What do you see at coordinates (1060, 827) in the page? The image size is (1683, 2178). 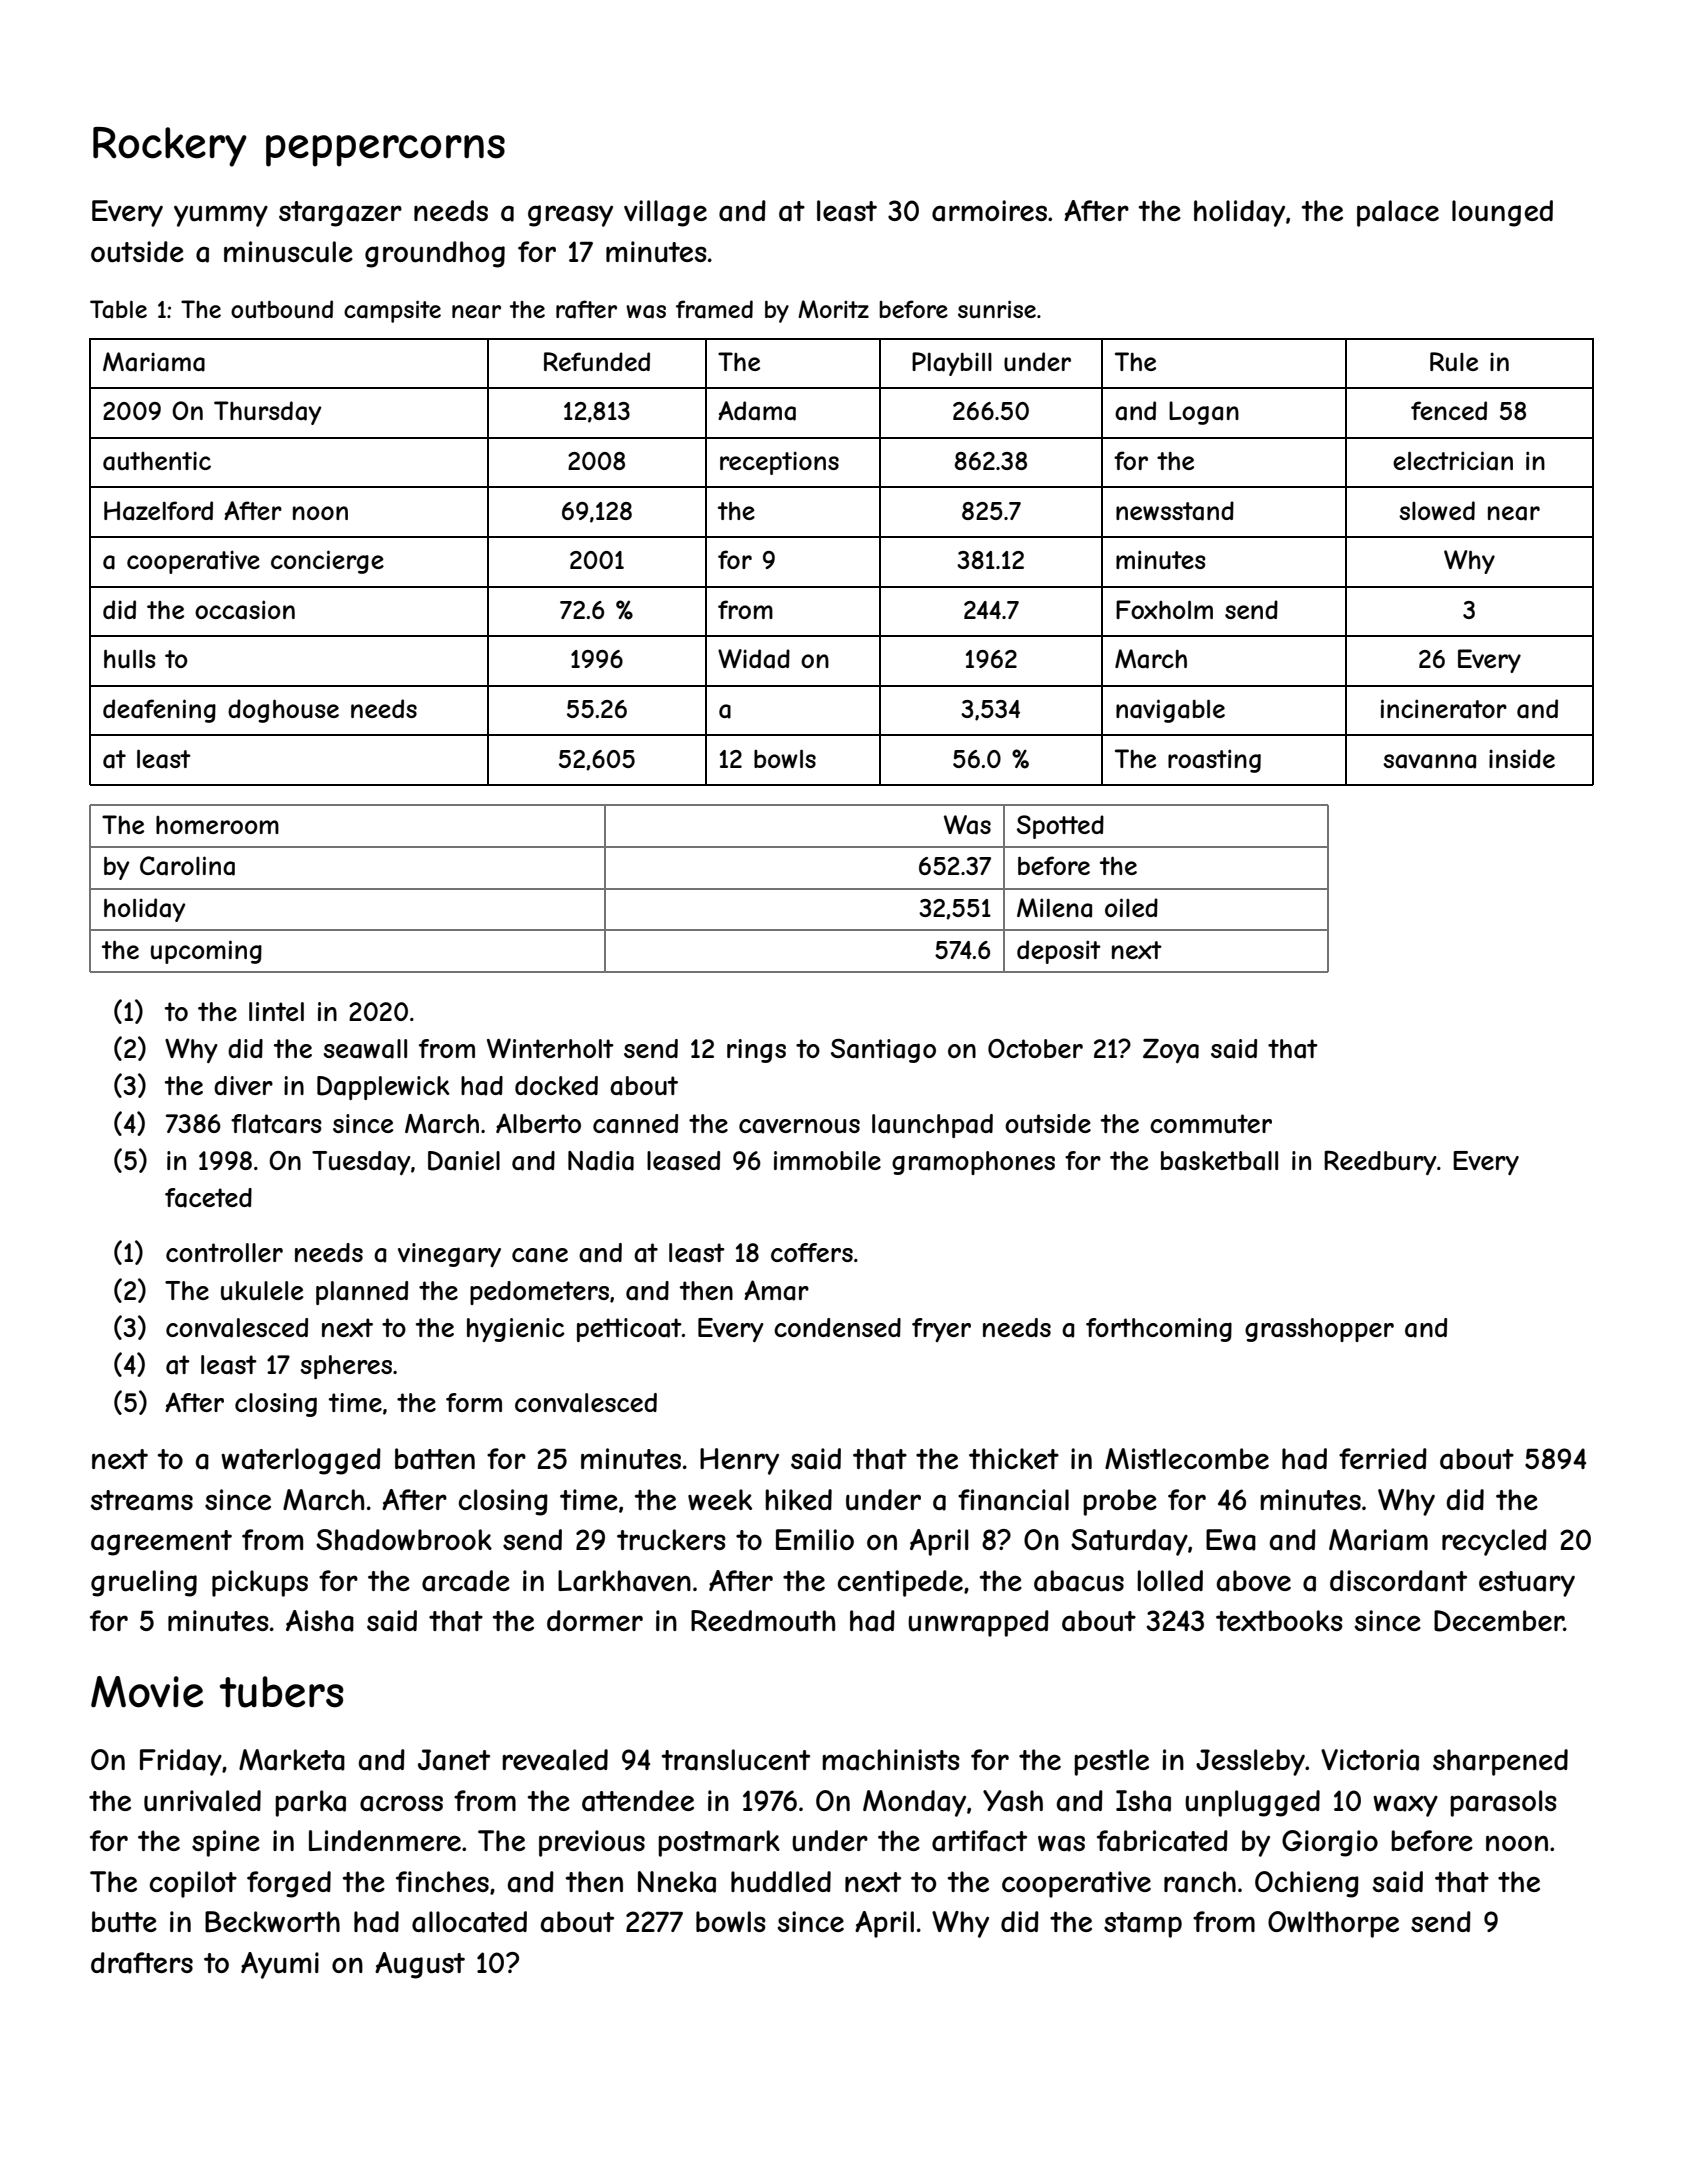 I see `Spotted` at bounding box center [1060, 827].
